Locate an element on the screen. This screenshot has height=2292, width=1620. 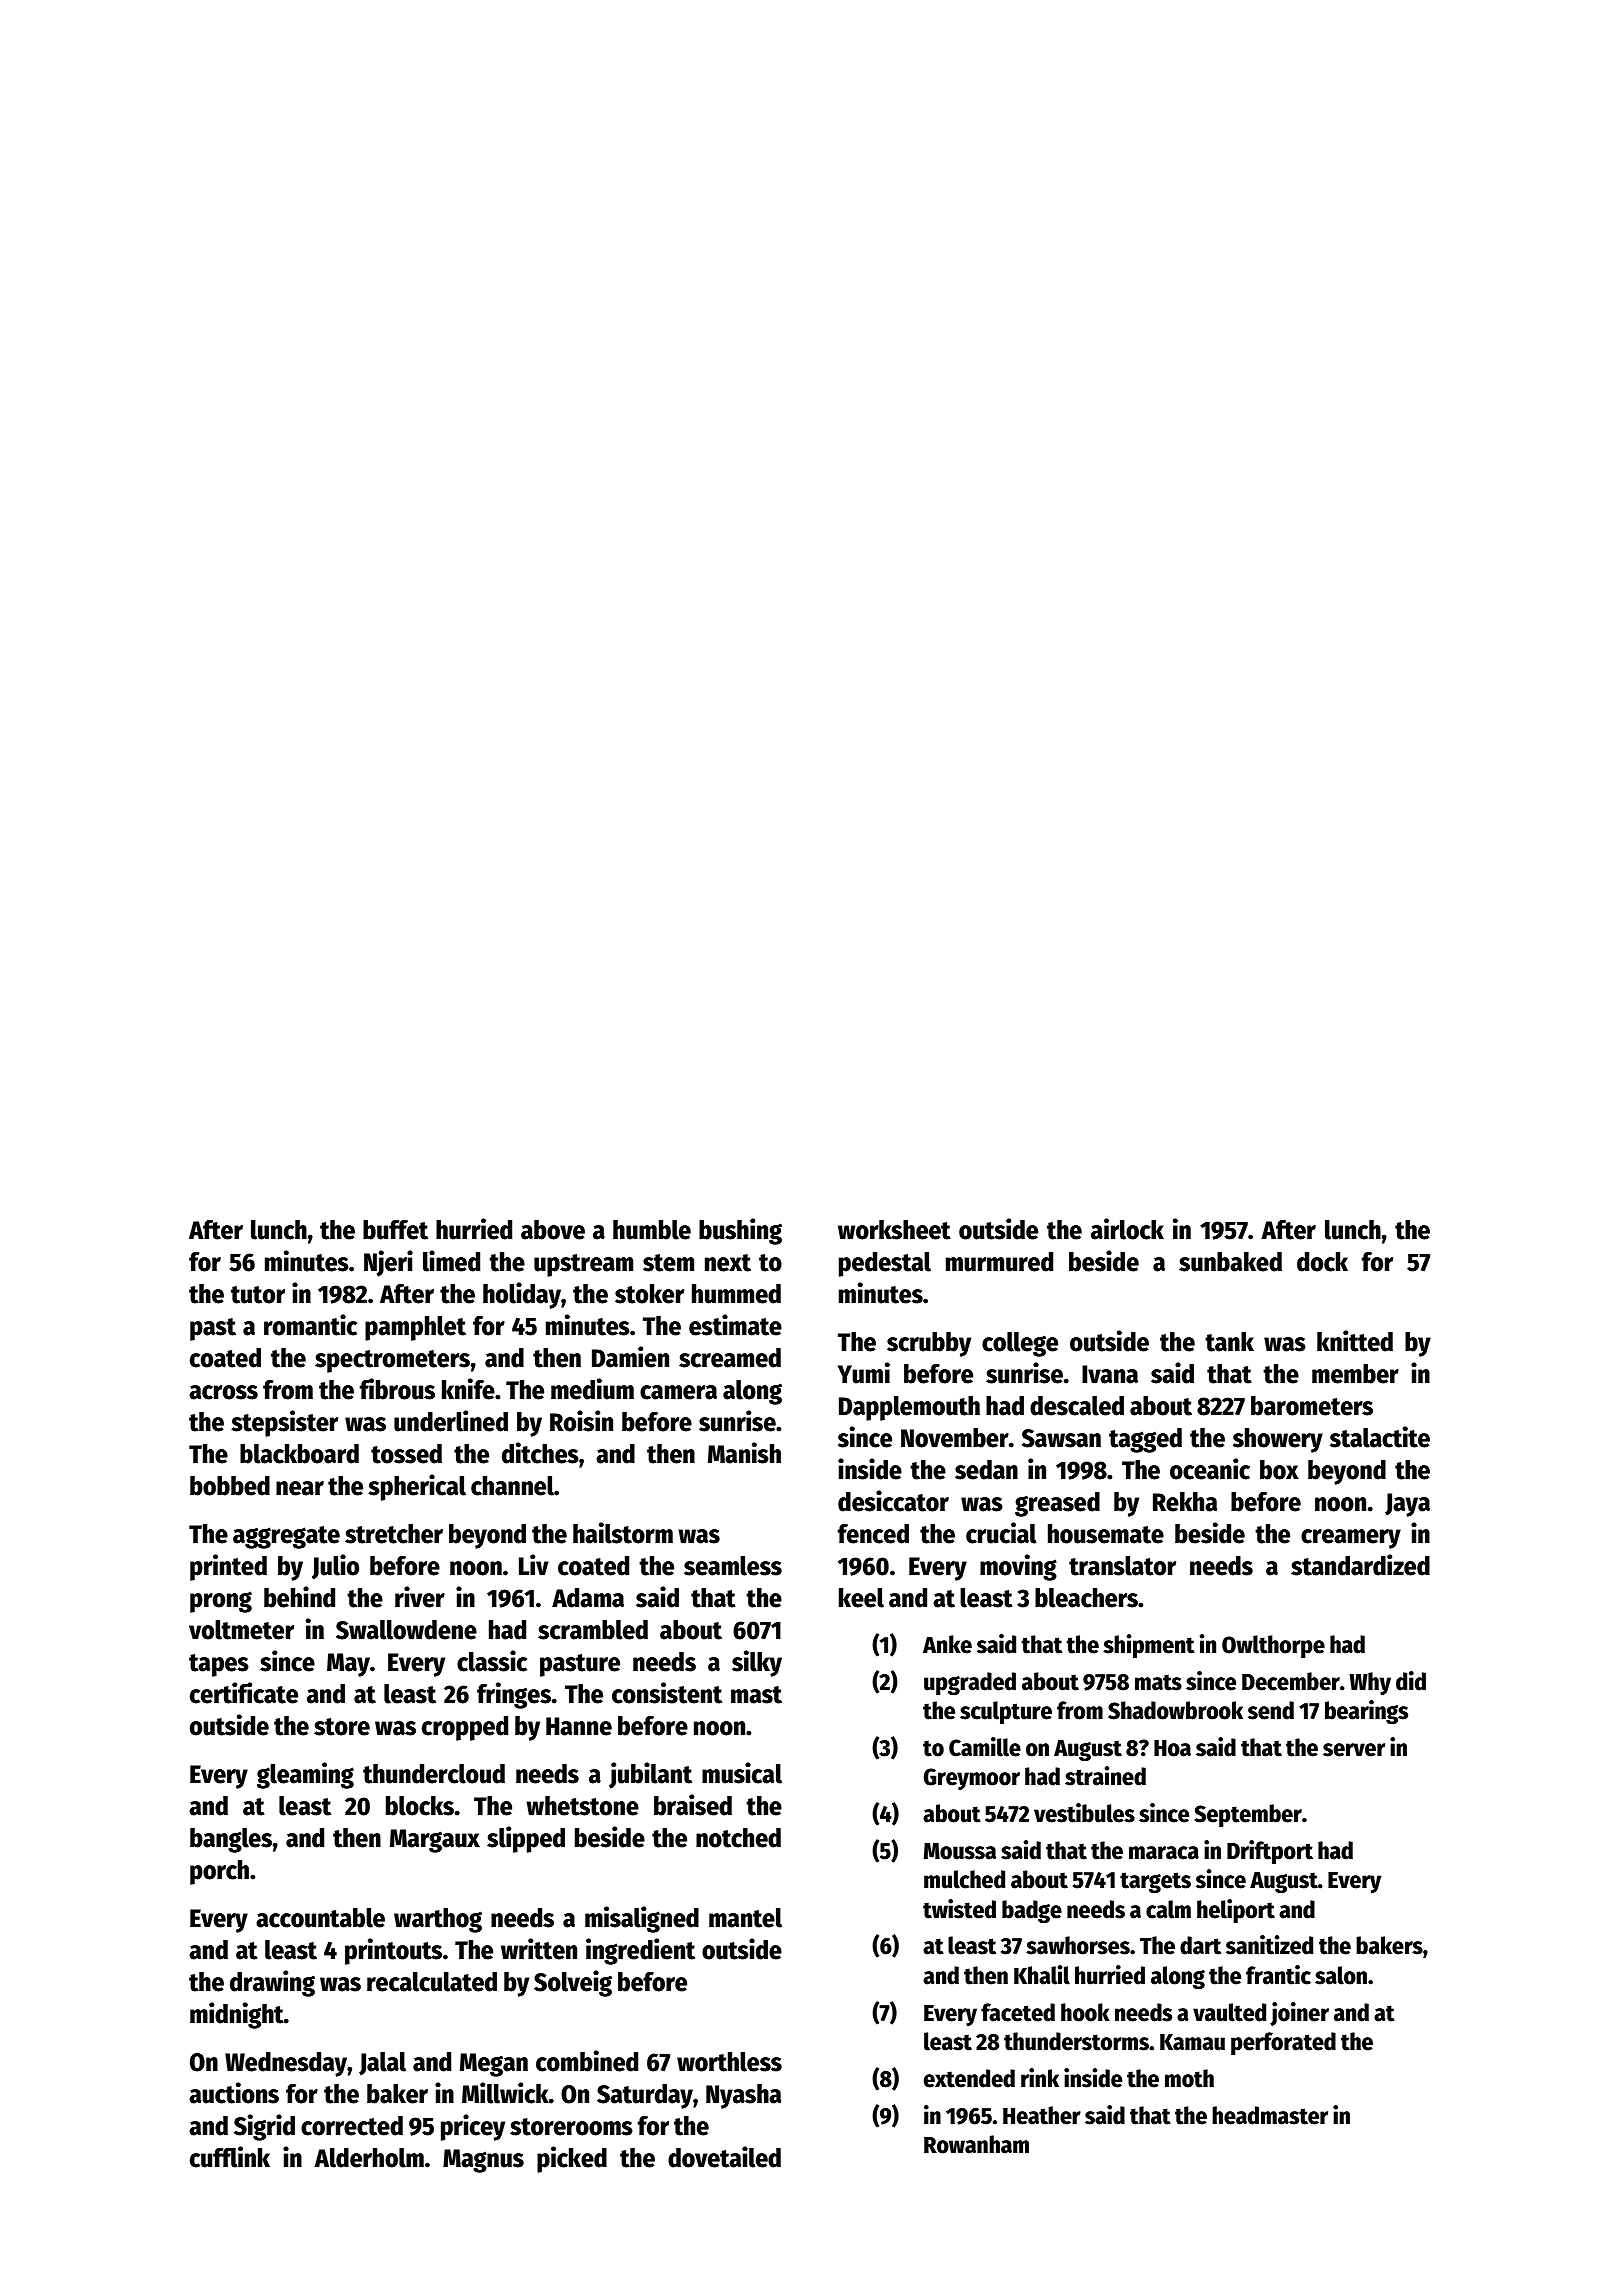
pamphlet is located at coordinates (415, 1328).
